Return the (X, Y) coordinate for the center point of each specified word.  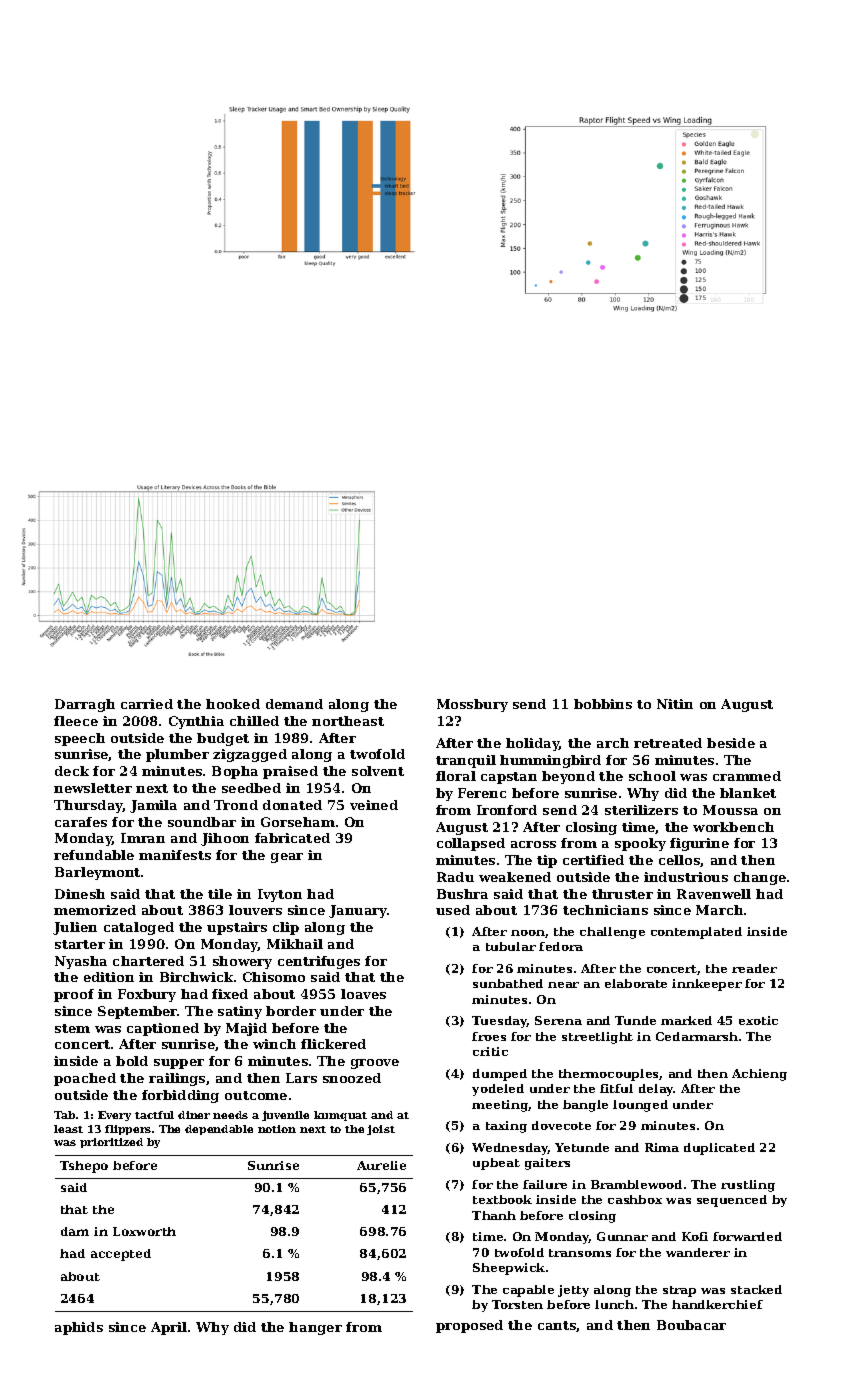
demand (294, 704)
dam (75, 1231)
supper (179, 1064)
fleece (76, 721)
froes (489, 1036)
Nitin (675, 704)
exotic (758, 1020)
